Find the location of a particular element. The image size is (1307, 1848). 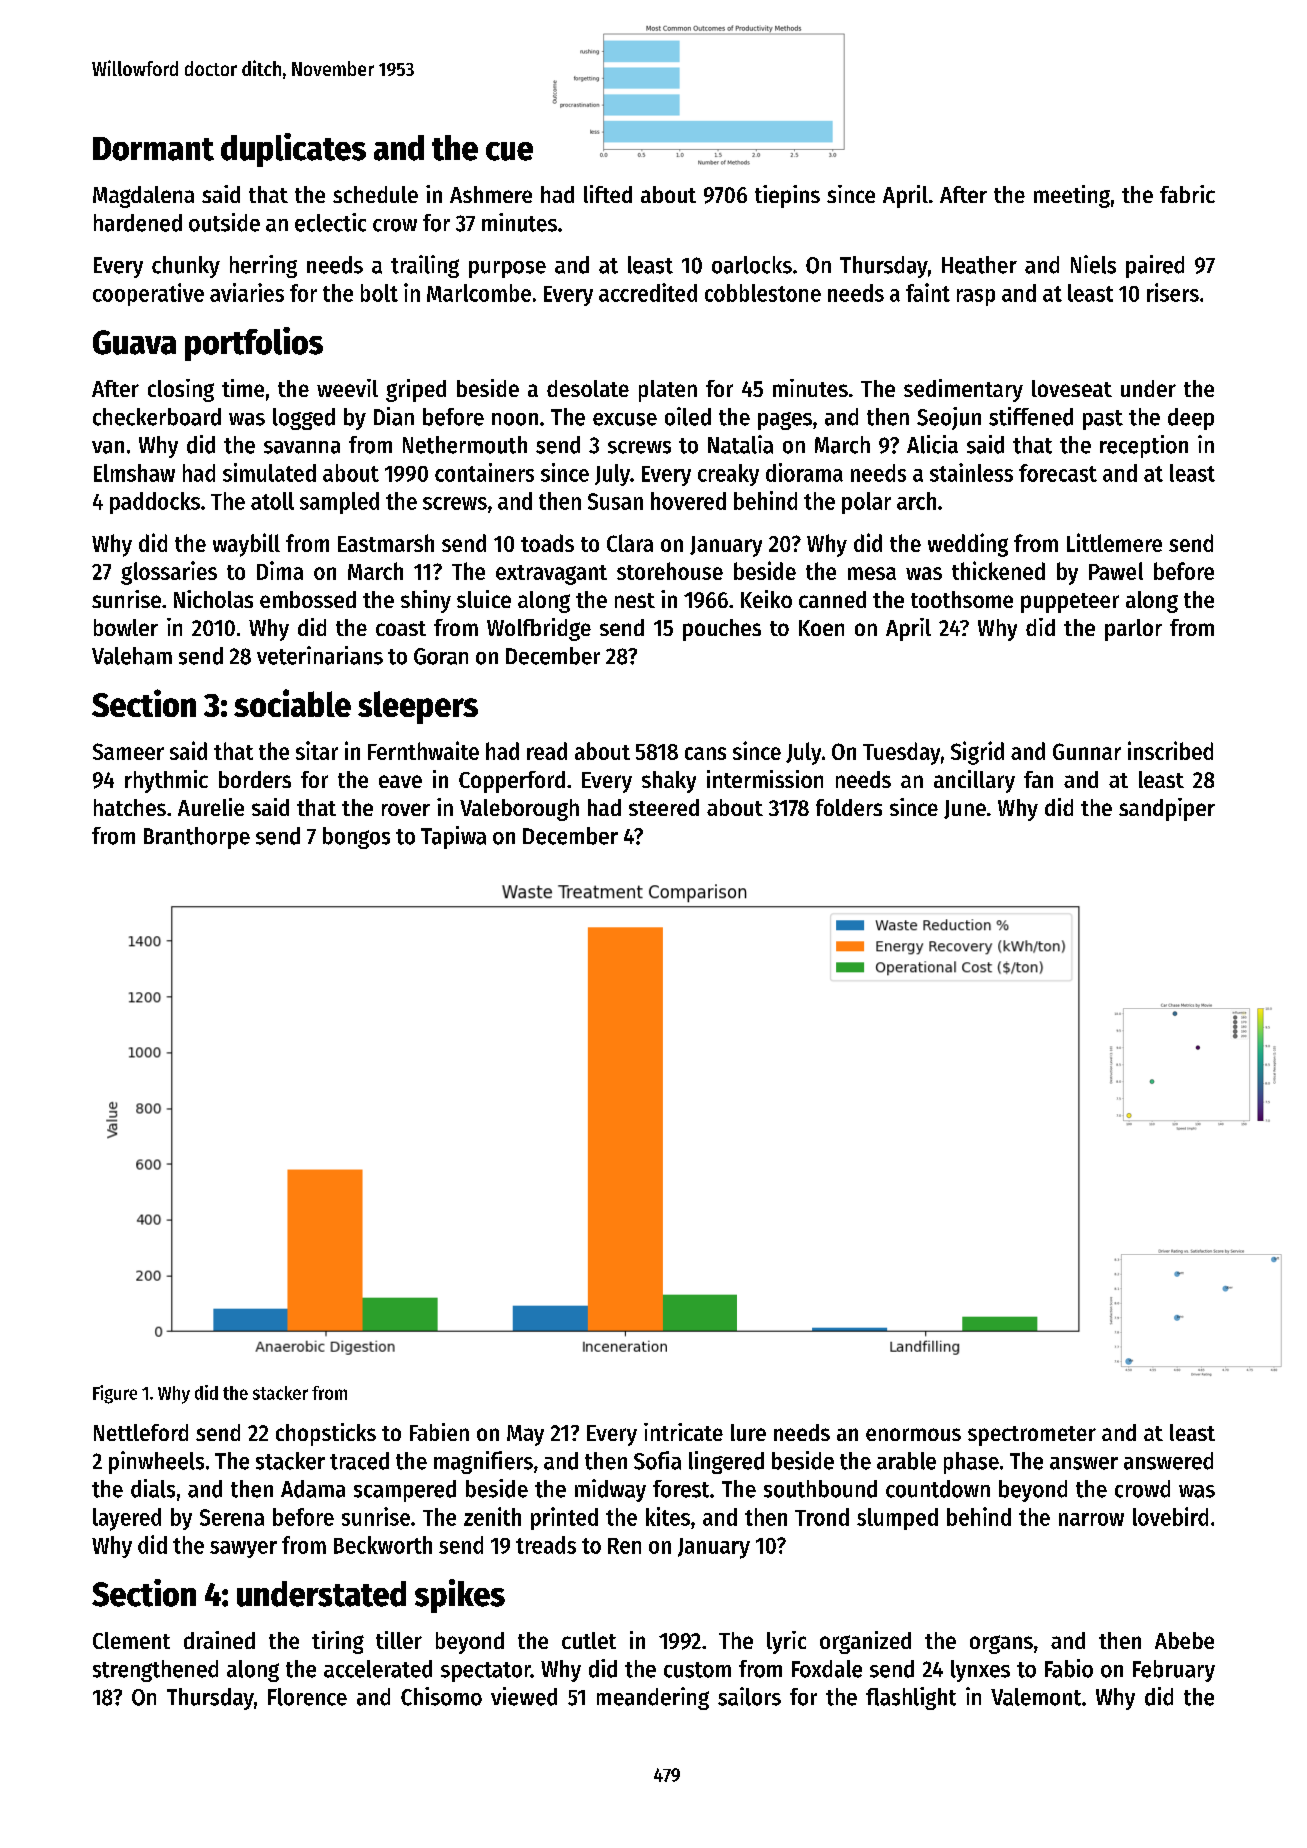

cue is located at coordinates (509, 151).
